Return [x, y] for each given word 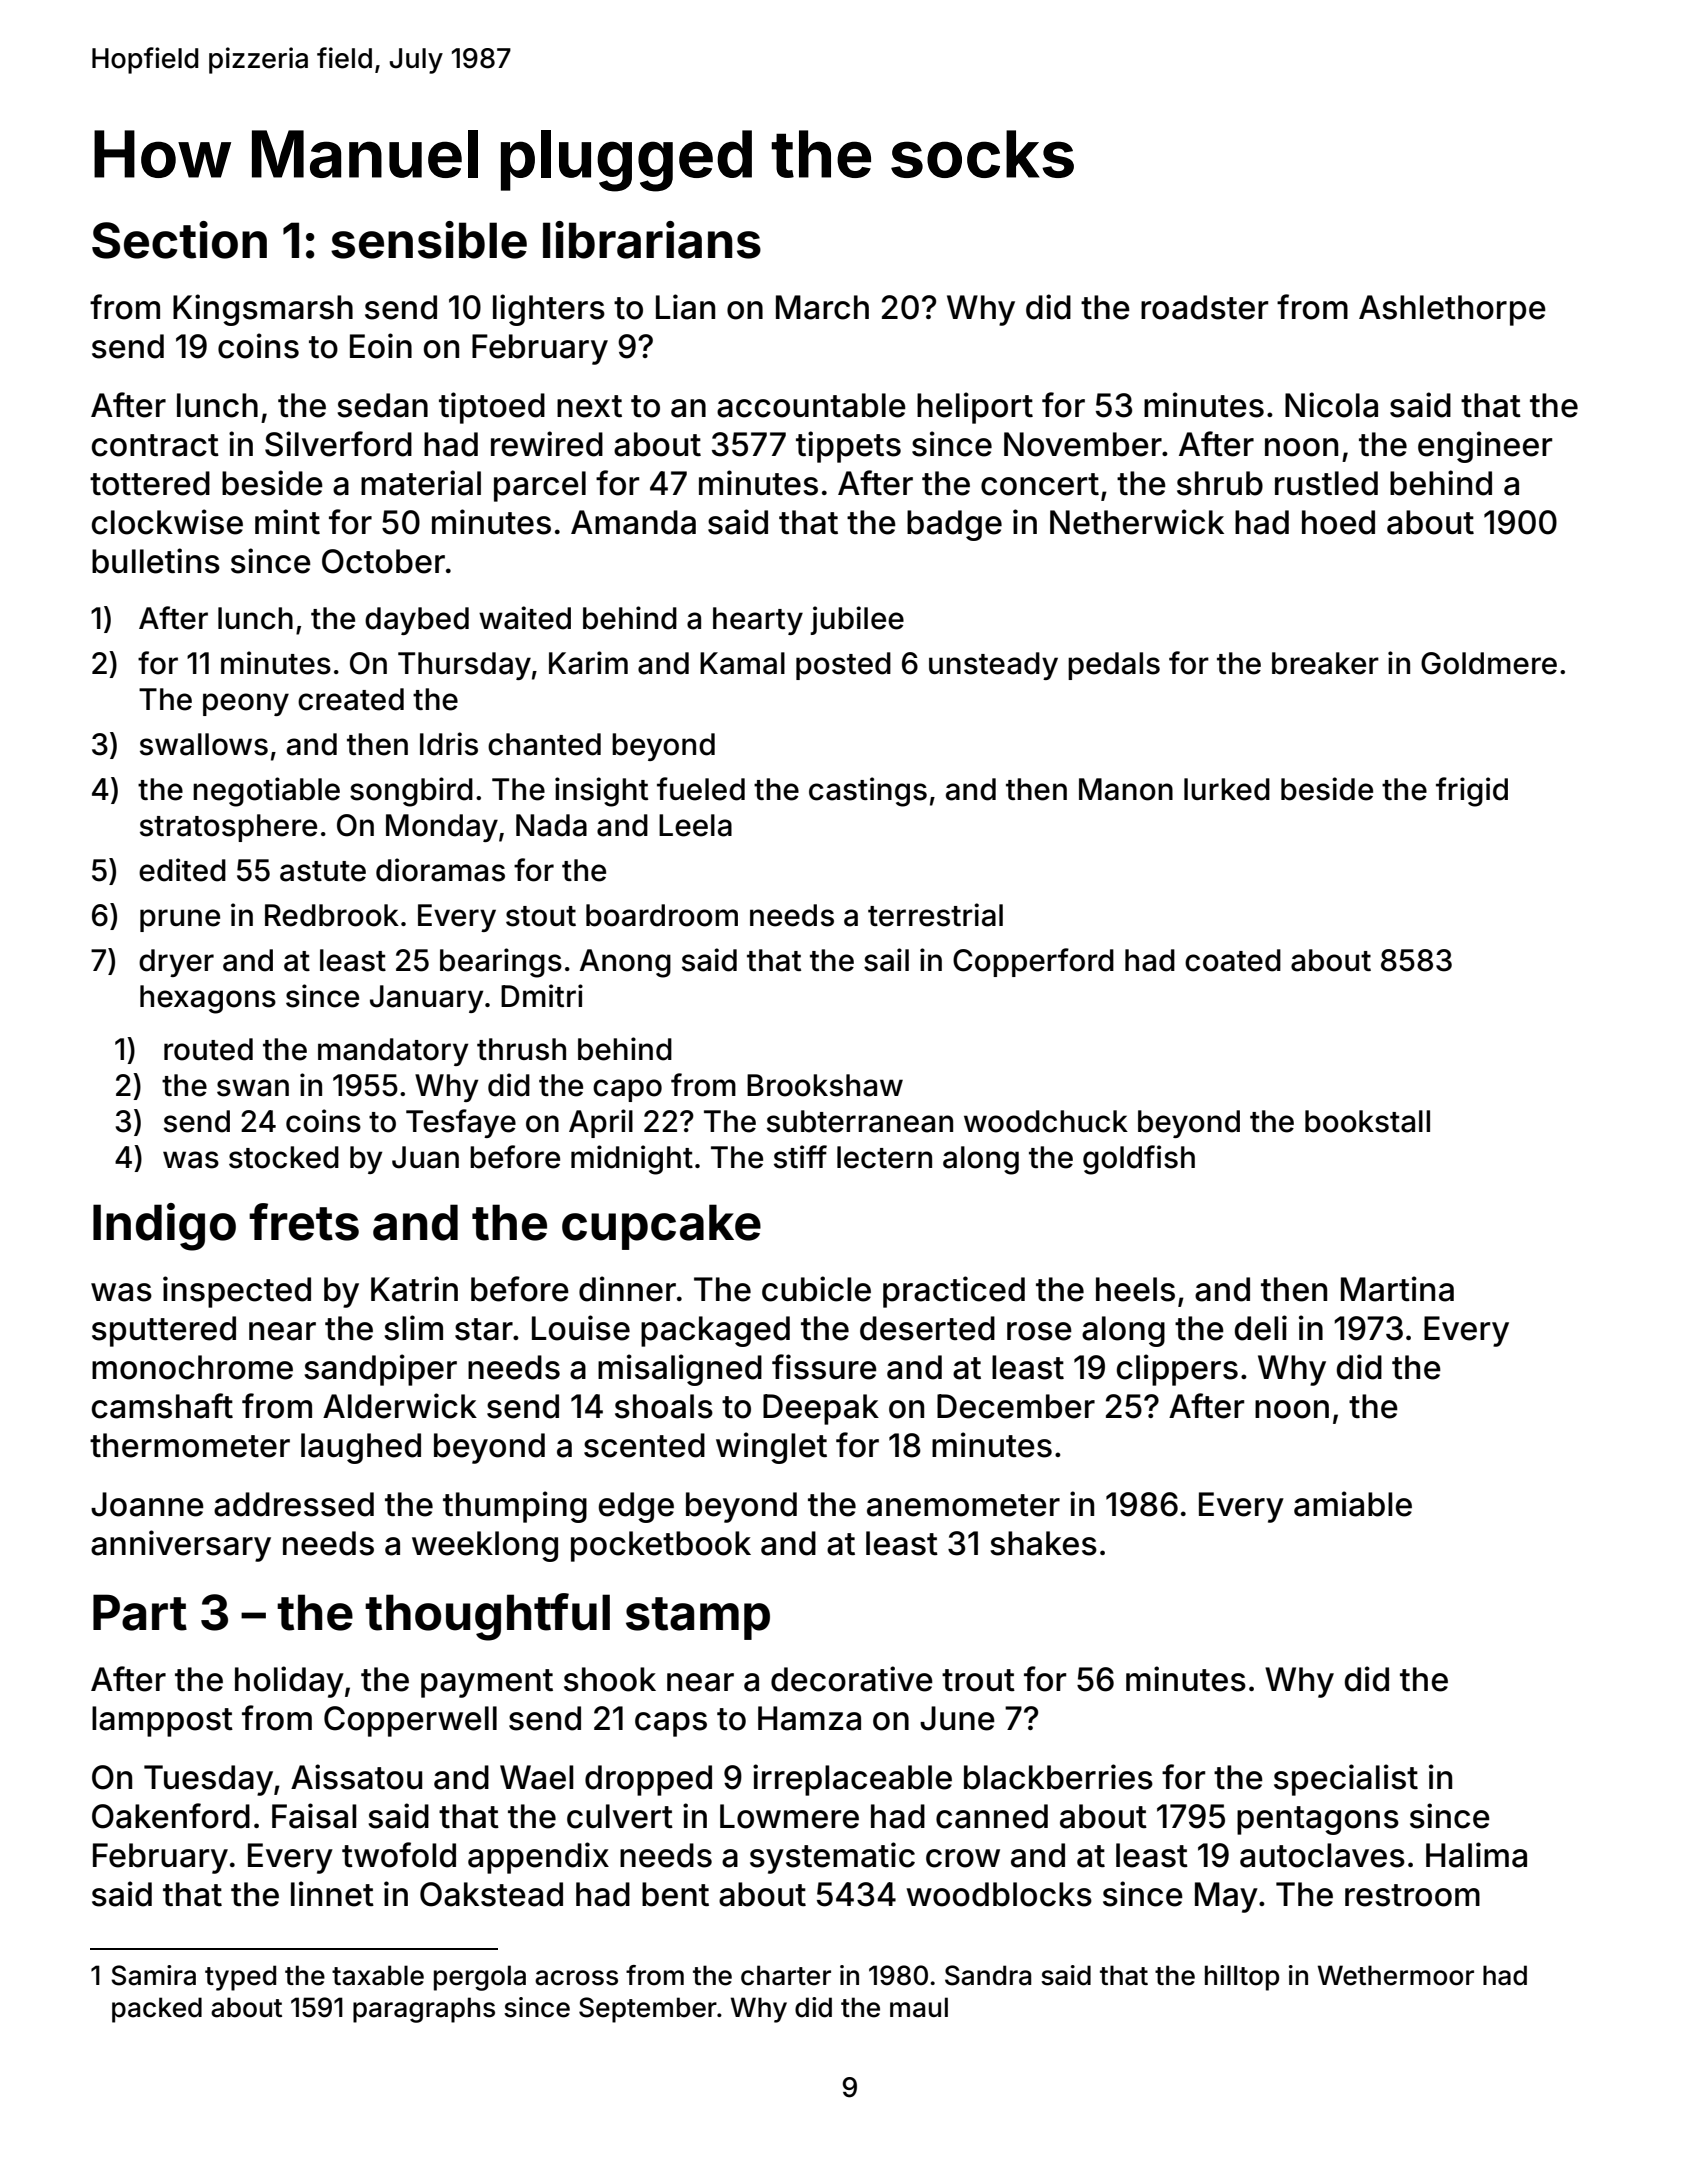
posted [843, 666]
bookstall [1367, 1121]
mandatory [393, 1052]
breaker [1325, 663]
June [957, 1718]
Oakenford [171, 1816]
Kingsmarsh [263, 310]
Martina [1397, 1289]
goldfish [1139, 1160]
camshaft [162, 1406]
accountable [811, 405]
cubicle [816, 1289]
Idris [449, 744]
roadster [1204, 307]
